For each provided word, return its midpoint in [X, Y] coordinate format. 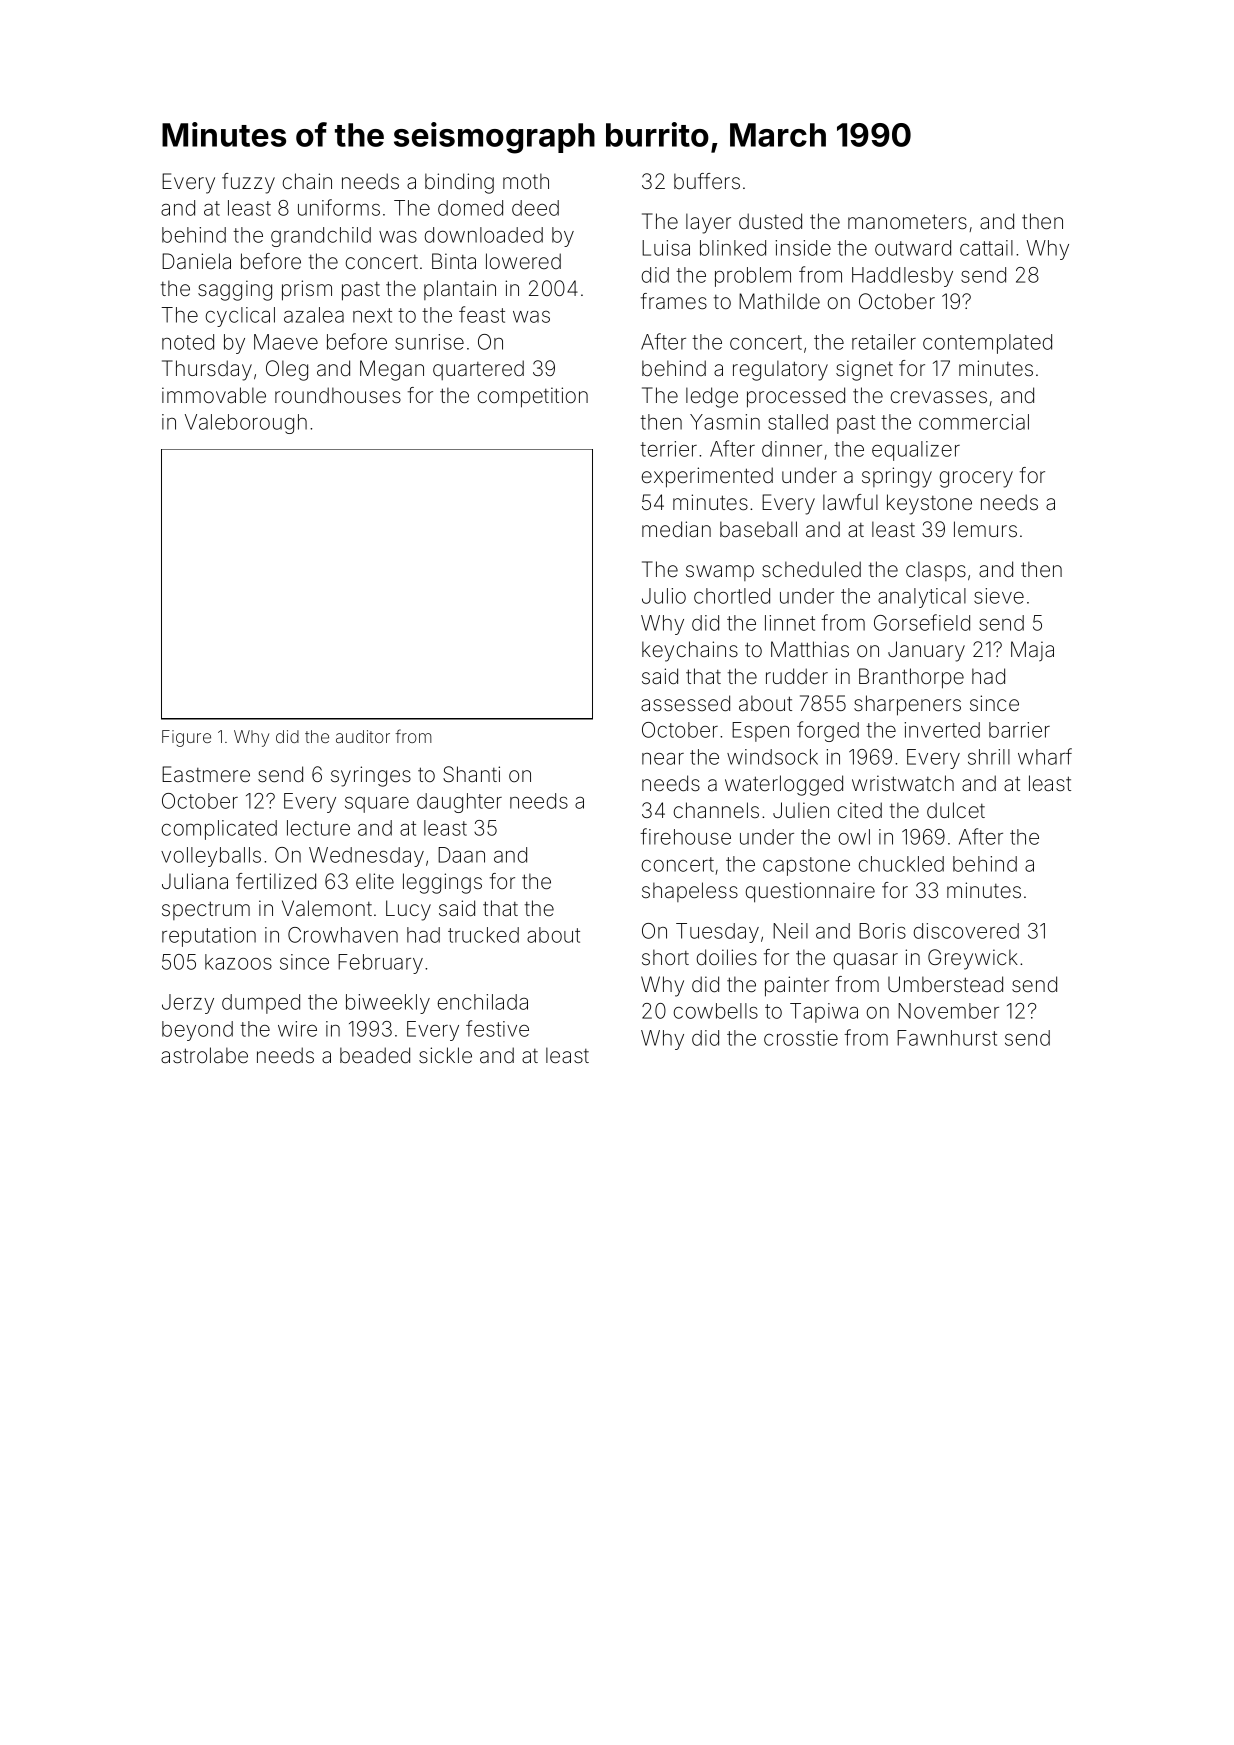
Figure [186, 738]
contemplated [987, 344]
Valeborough [246, 424]
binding [459, 183]
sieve [999, 596]
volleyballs [211, 857]
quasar [866, 961]
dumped [261, 1004]
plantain [460, 290]
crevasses [939, 397]
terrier [668, 449]
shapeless [690, 892]
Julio [664, 596]
